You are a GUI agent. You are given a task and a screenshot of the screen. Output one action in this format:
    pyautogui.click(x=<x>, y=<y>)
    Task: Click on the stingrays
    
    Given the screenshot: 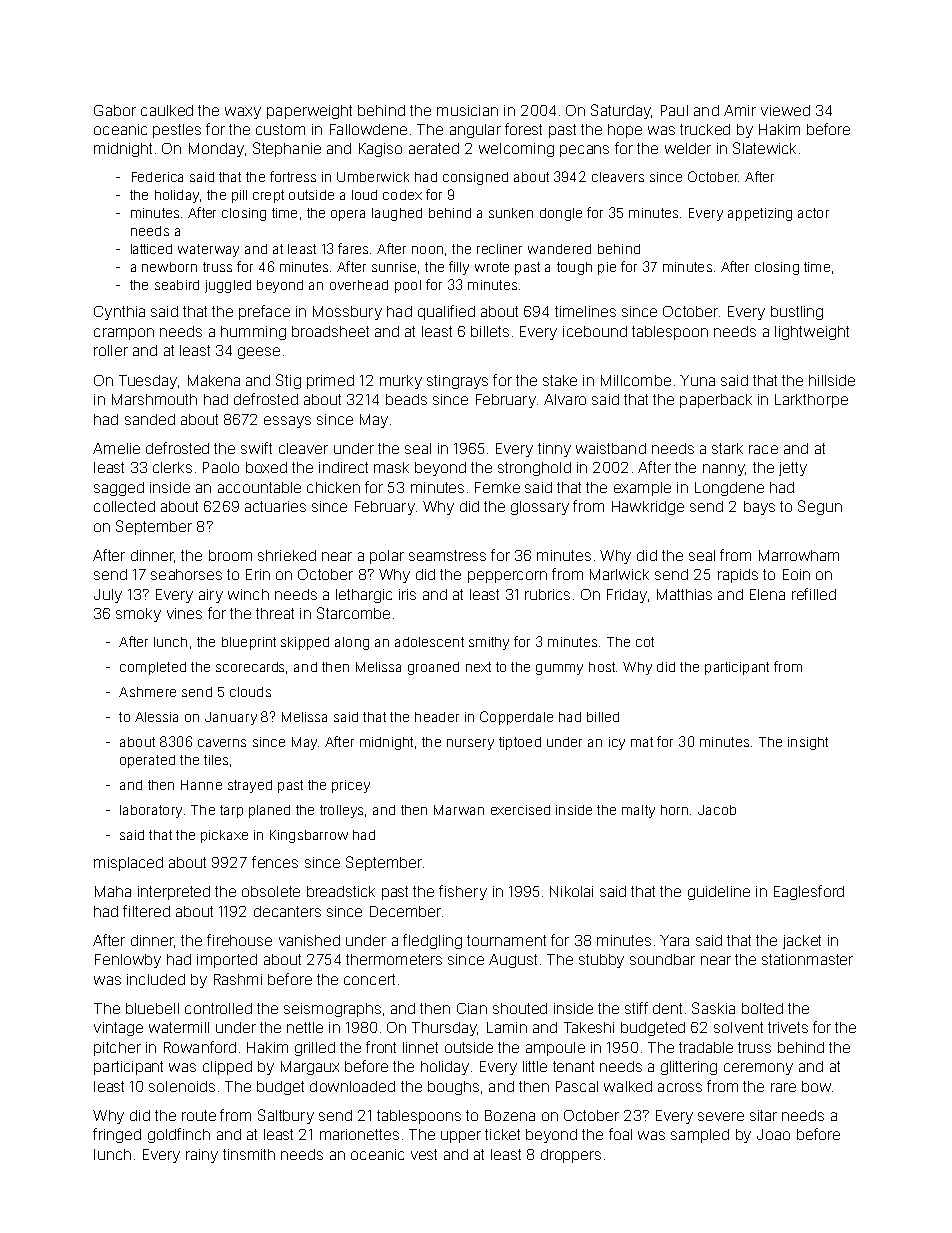 What is the action you would take?
    pyautogui.click(x=457, y=382)
